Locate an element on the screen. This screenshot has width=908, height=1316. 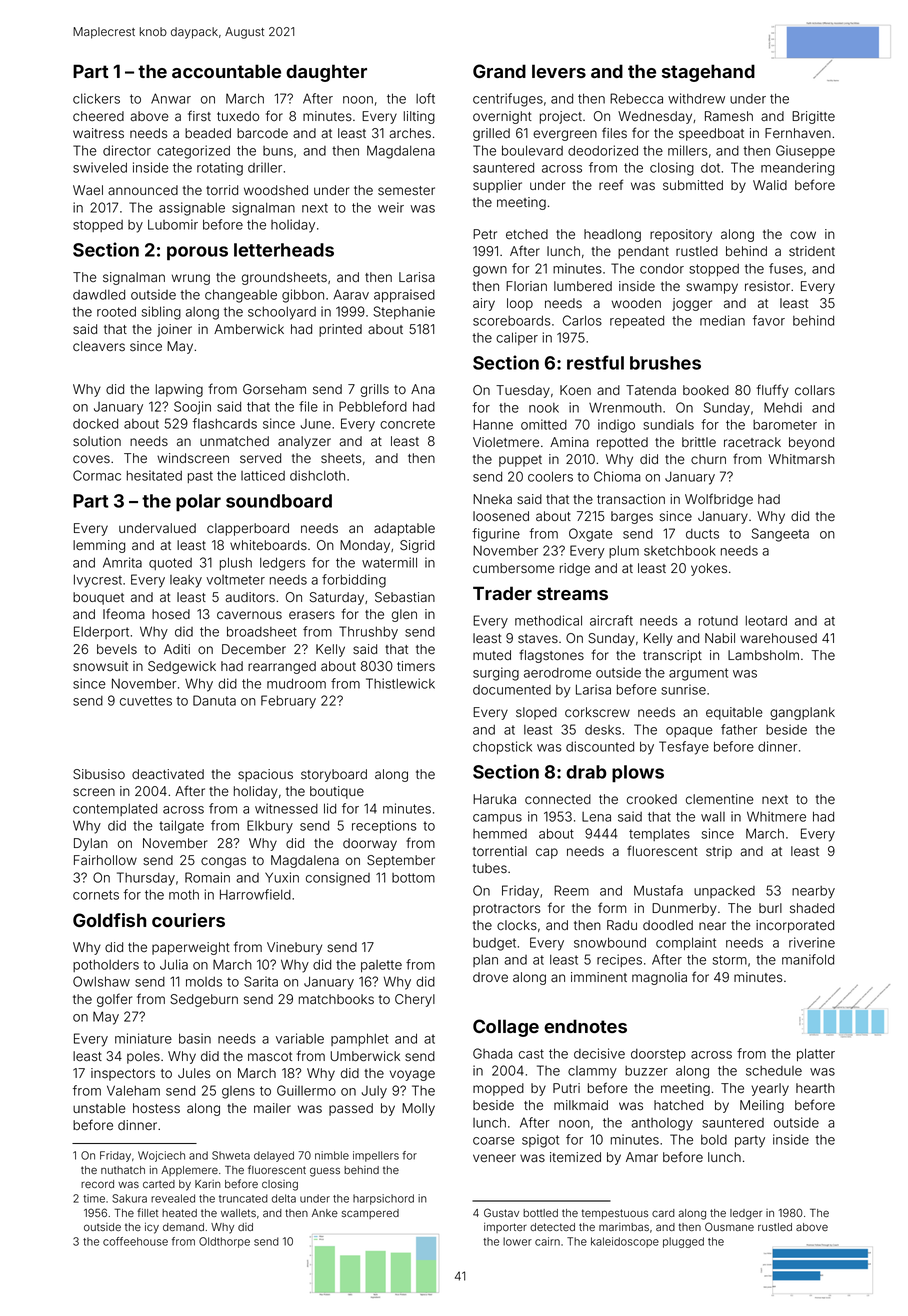
stagehand is located at coordinates (708, 73).
